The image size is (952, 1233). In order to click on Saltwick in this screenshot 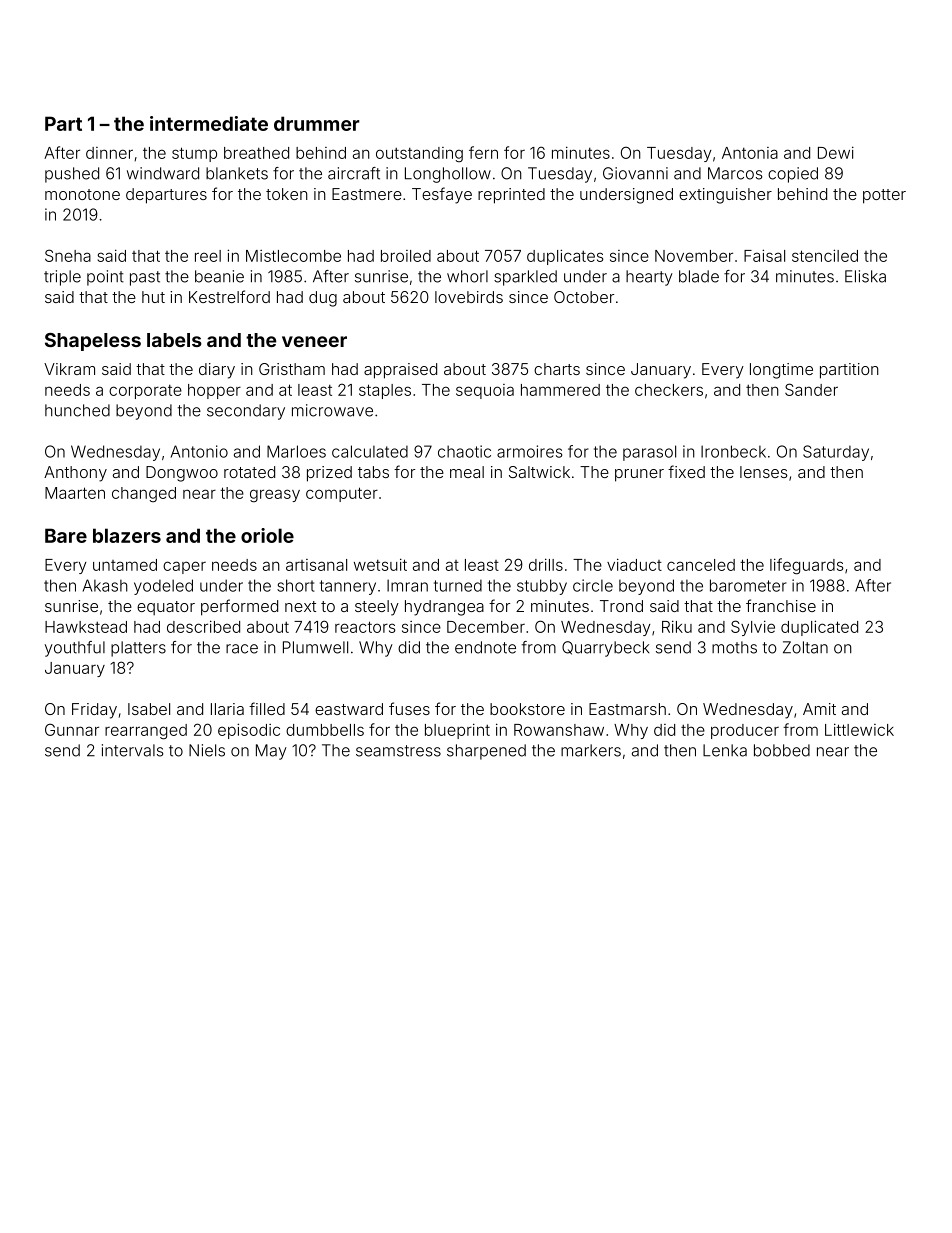, I will do `click(539, 472)`.
